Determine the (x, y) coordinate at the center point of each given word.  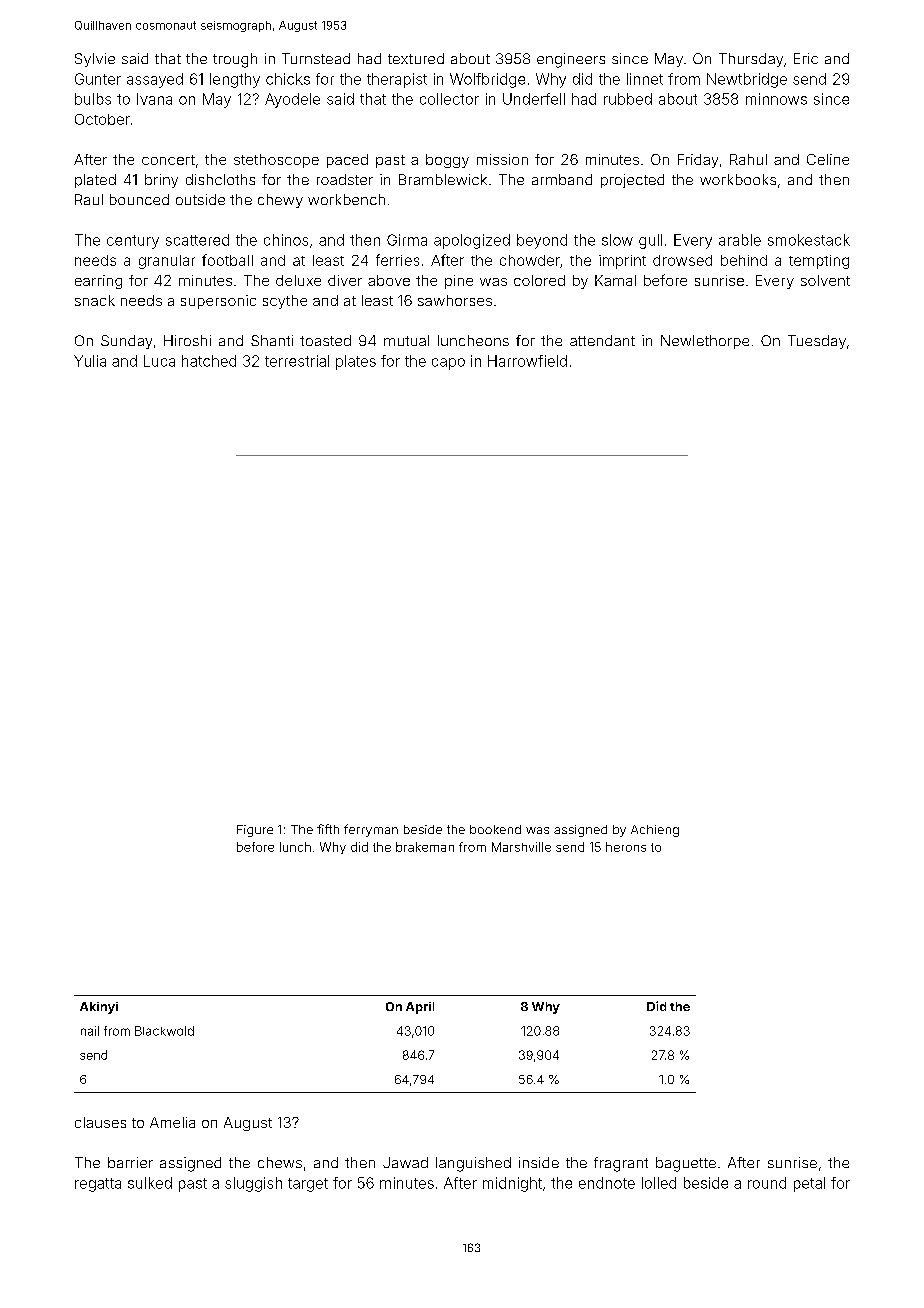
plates (356, 362)
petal (809, 1184)
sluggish (253, 1184)
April (420, 1008)
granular (167, 262)
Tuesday (817, 342)
